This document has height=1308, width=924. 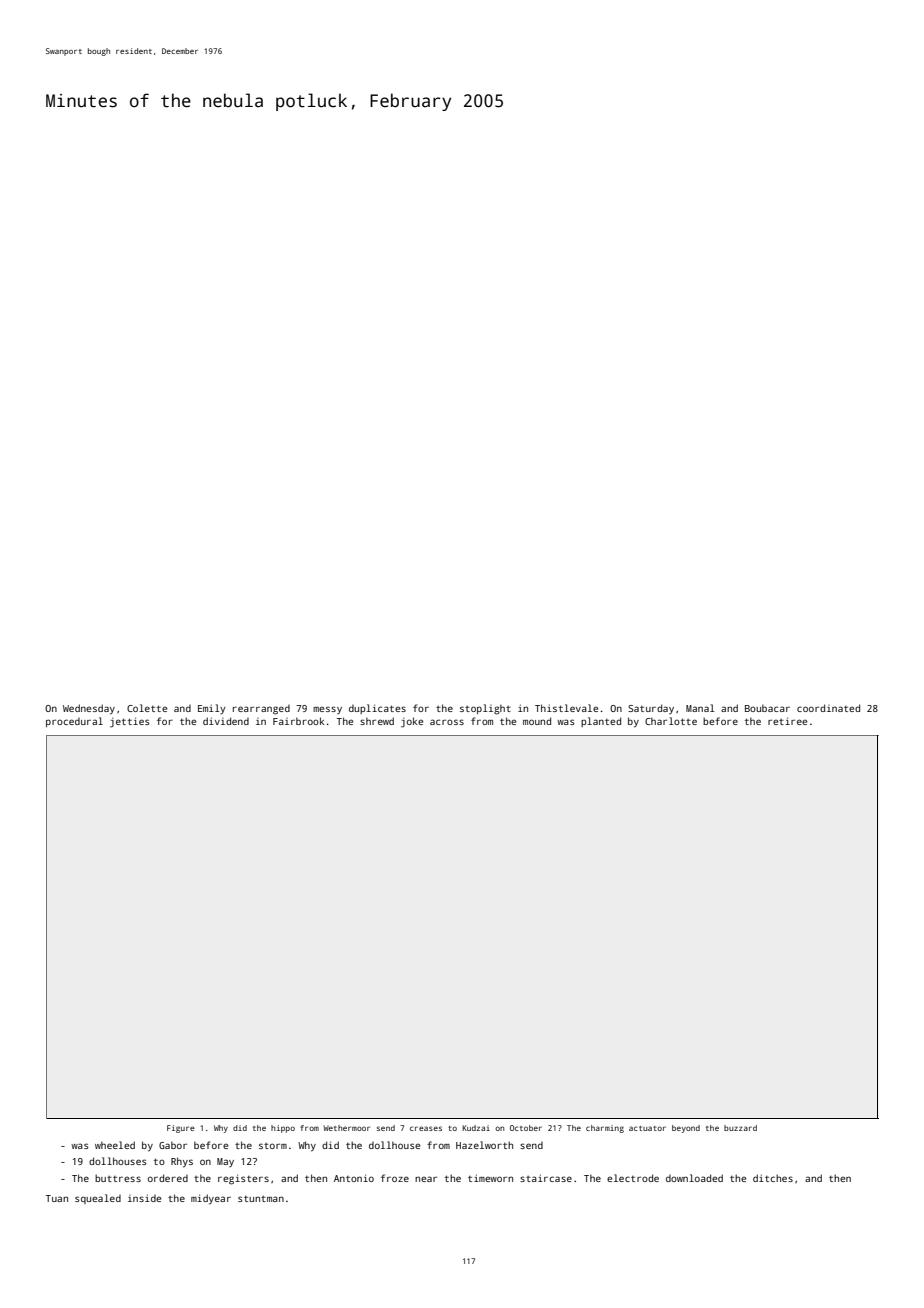 I want to click on stoplight, so click(x=485, y=709).
